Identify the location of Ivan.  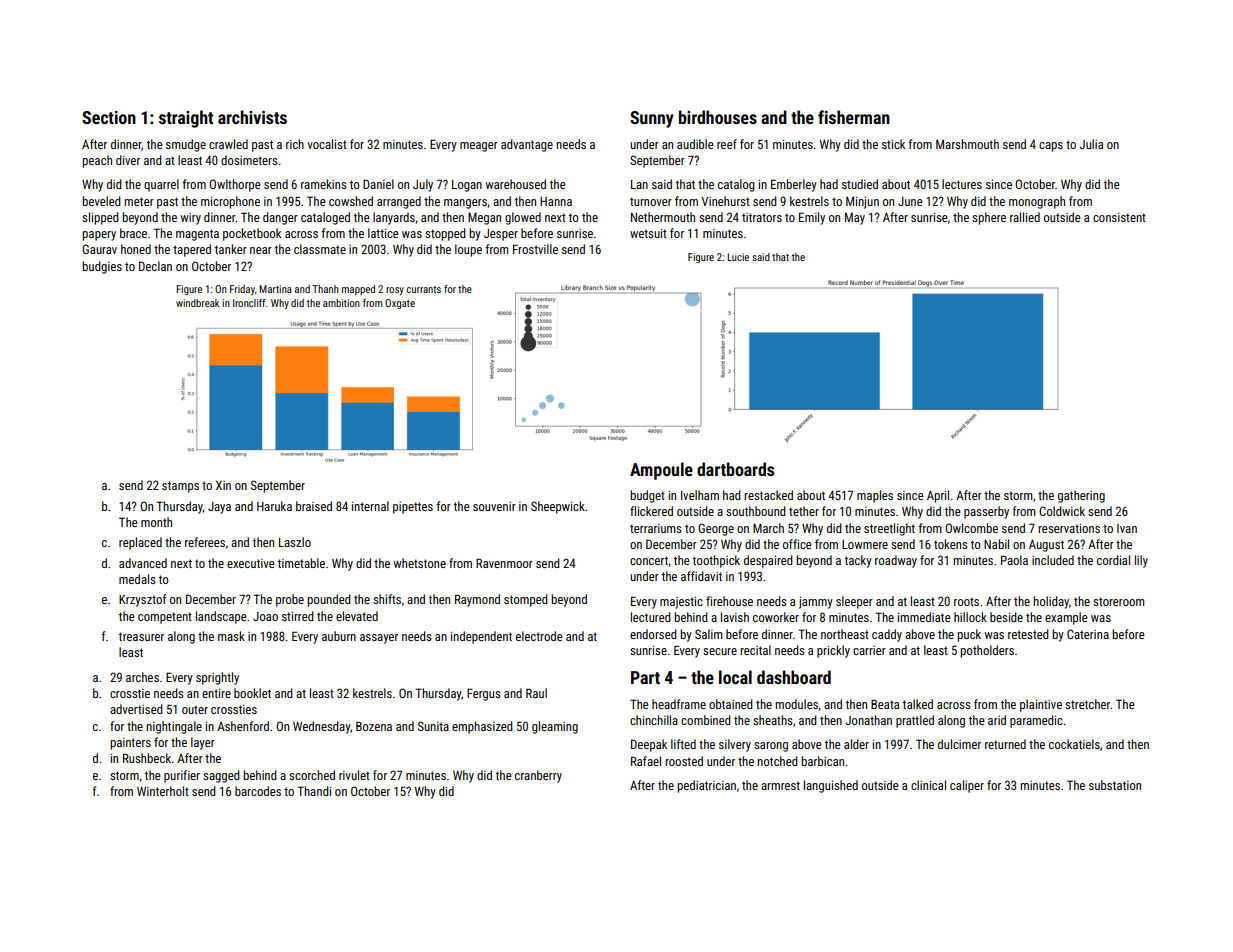
(1127, 528).
